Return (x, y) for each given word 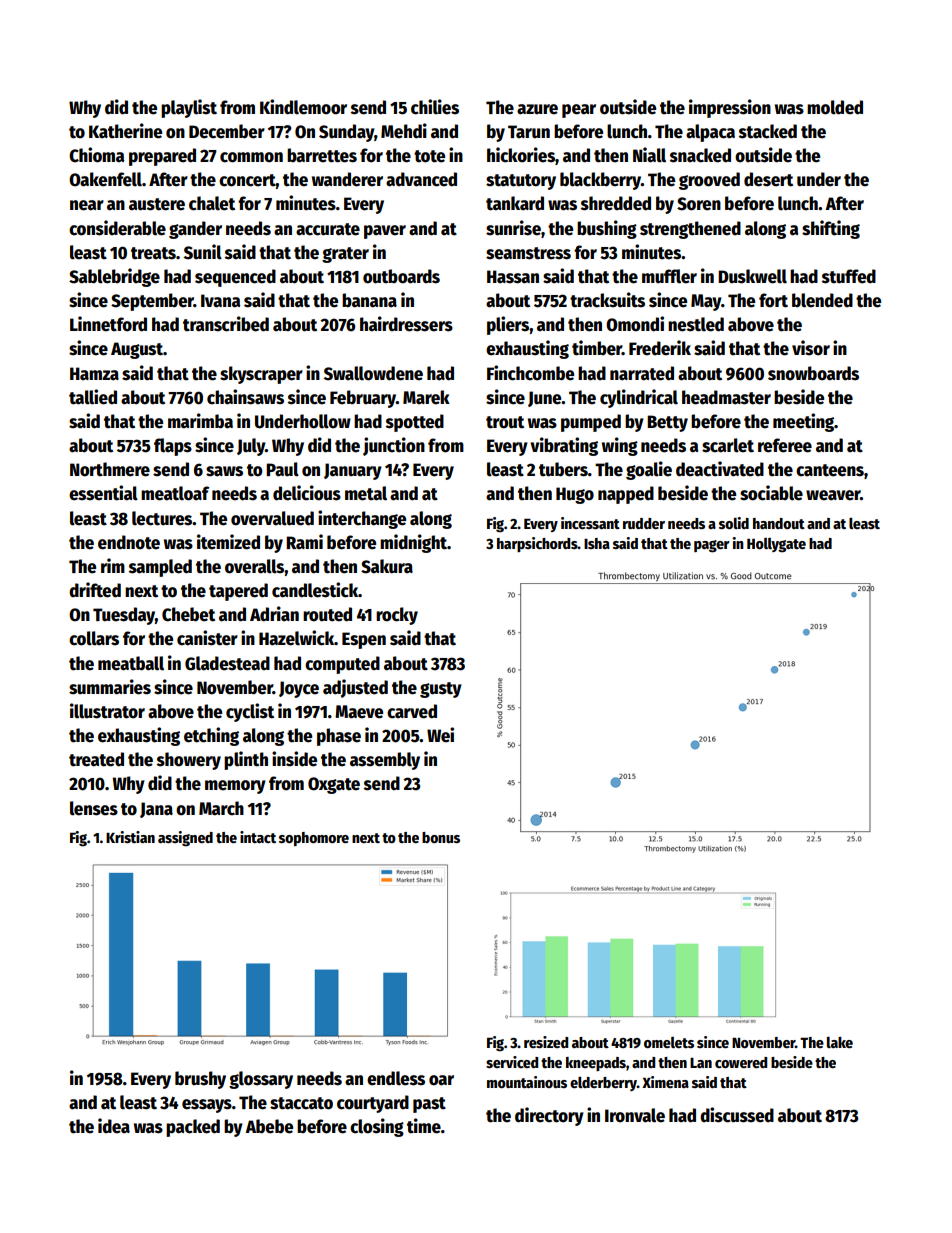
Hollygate (776, 545)
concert (247, 180)
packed (193, 1128)
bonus (441, 837)
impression (730, 108)
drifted (95, 590)
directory (549, 1116)
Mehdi (404, 131)
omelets (669, 1042)
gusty (441, 690)
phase (339, 737)
